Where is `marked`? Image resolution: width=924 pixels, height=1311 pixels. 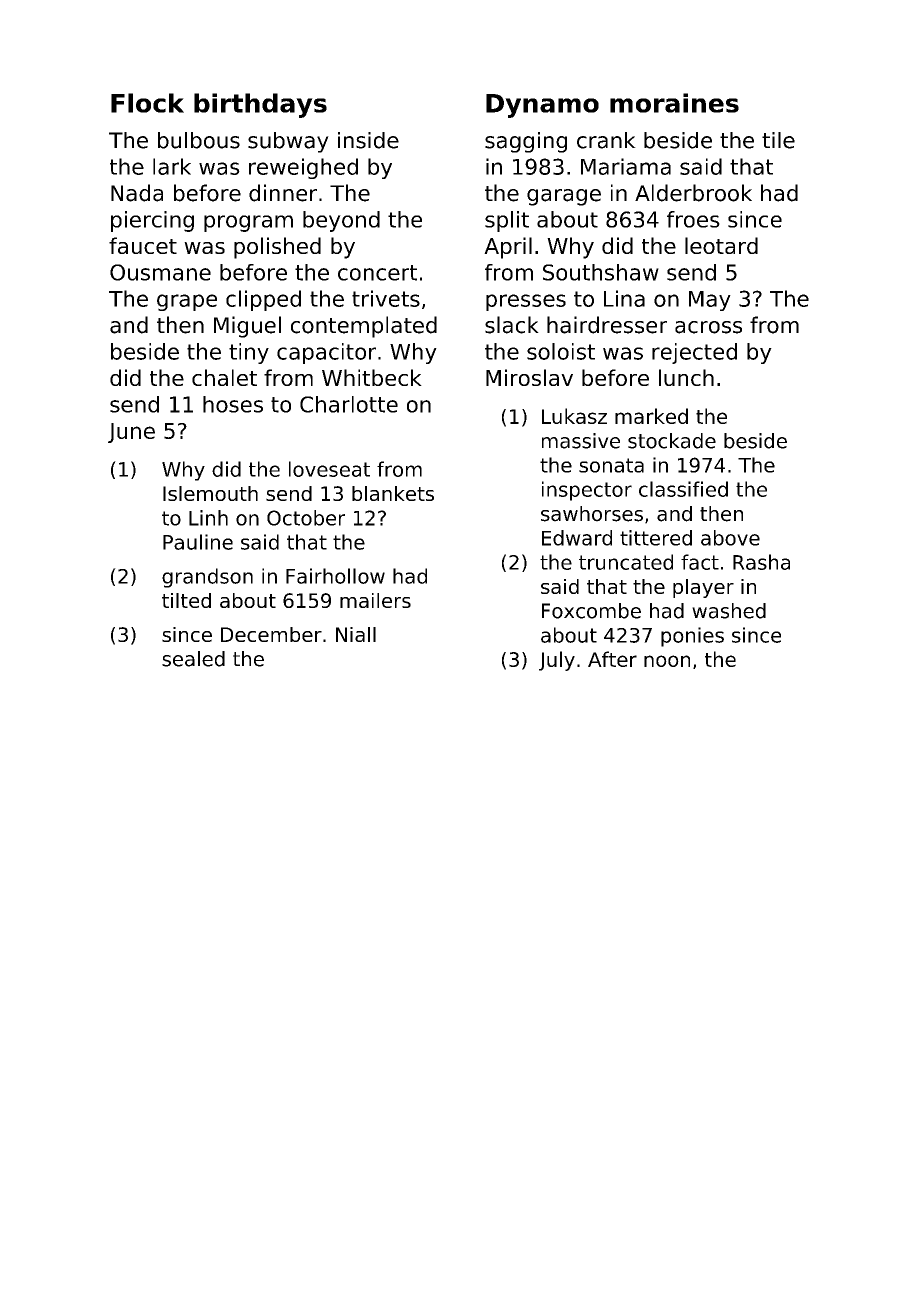 marked is located at coordinates (651, 416).
